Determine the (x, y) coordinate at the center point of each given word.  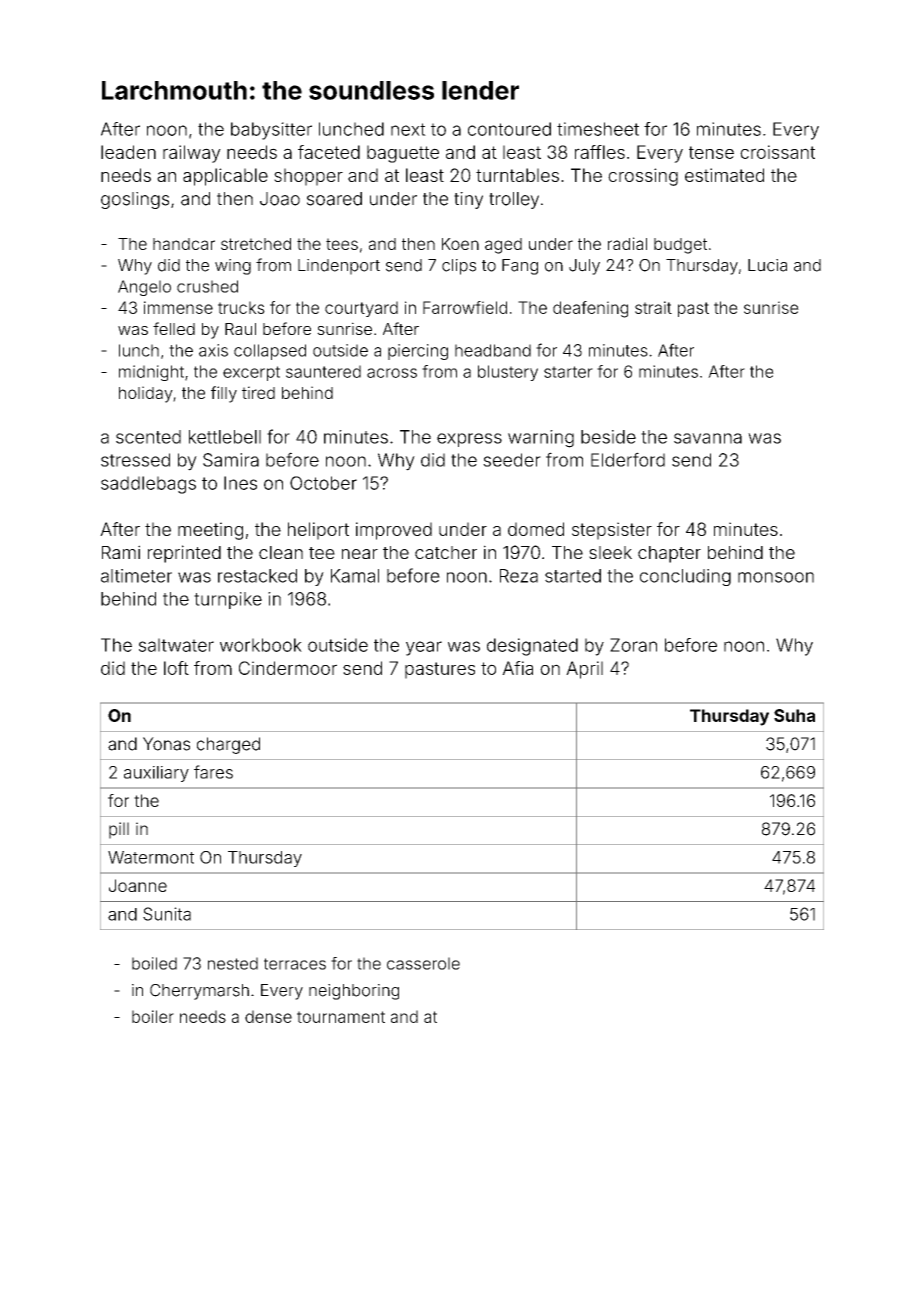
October (323, 483)
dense (268, 1016)
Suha (794, 715)
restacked (257, 576)
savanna (708, 438)
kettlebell (225, 437)
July (584, 267)
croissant (777, 152)
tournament (341, 1017)
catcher (446, 552)
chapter (669, 554)
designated (532, 647)
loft (176, 668)
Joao (280, 199)
